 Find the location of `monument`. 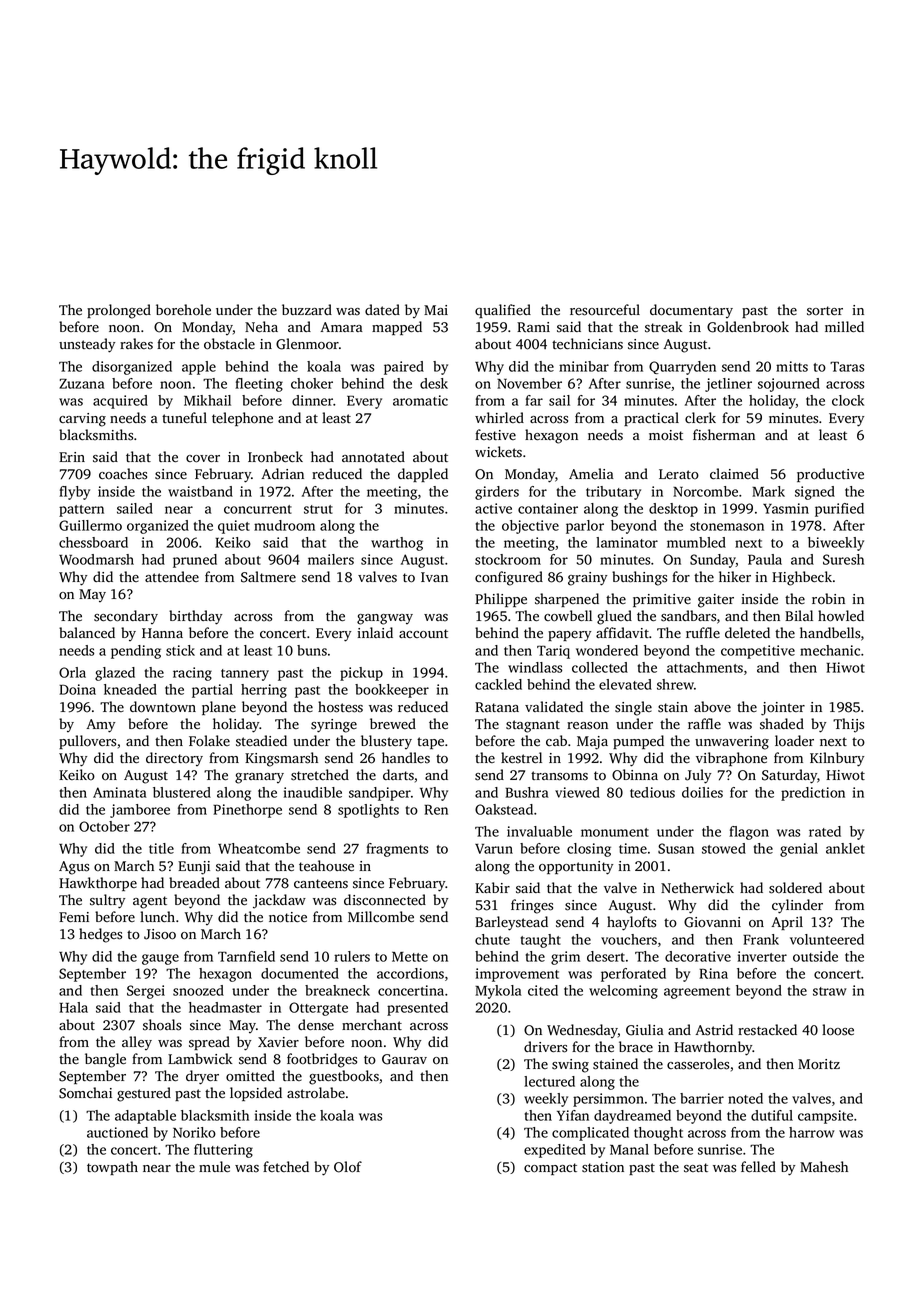

monument is located at coordinates (615, 832).
